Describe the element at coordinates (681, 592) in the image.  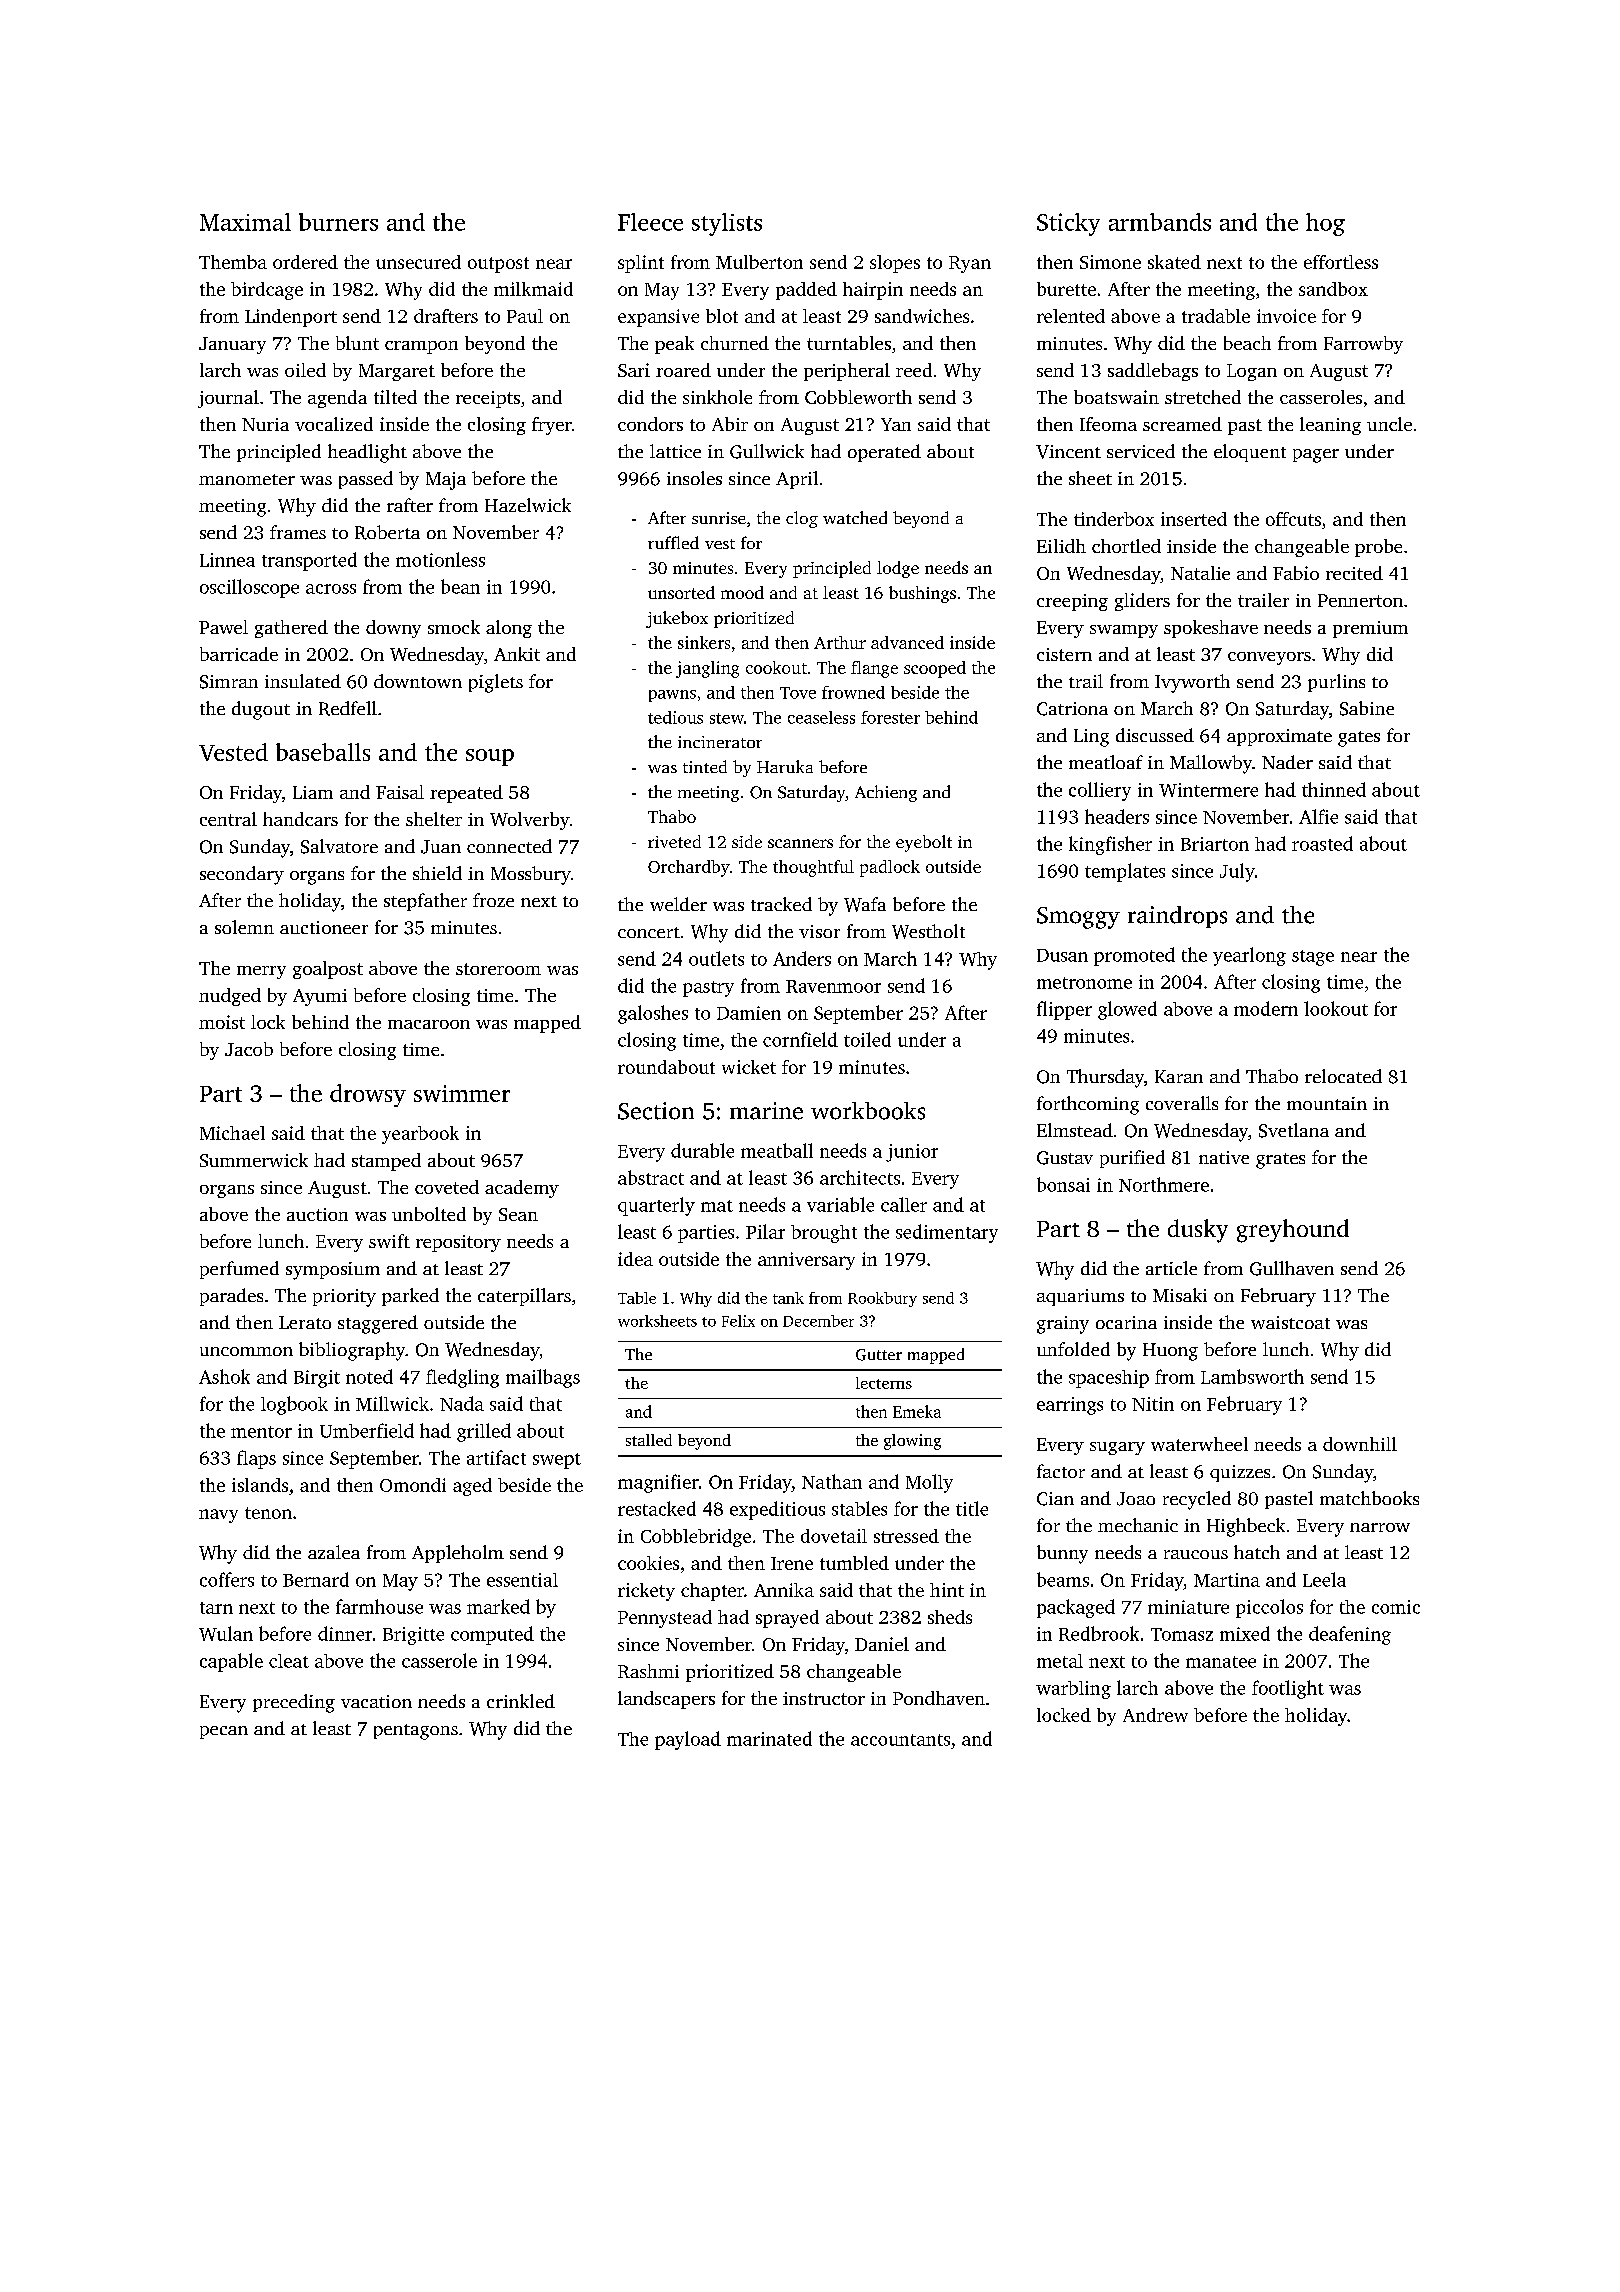
I see `unsorted` at that location.
